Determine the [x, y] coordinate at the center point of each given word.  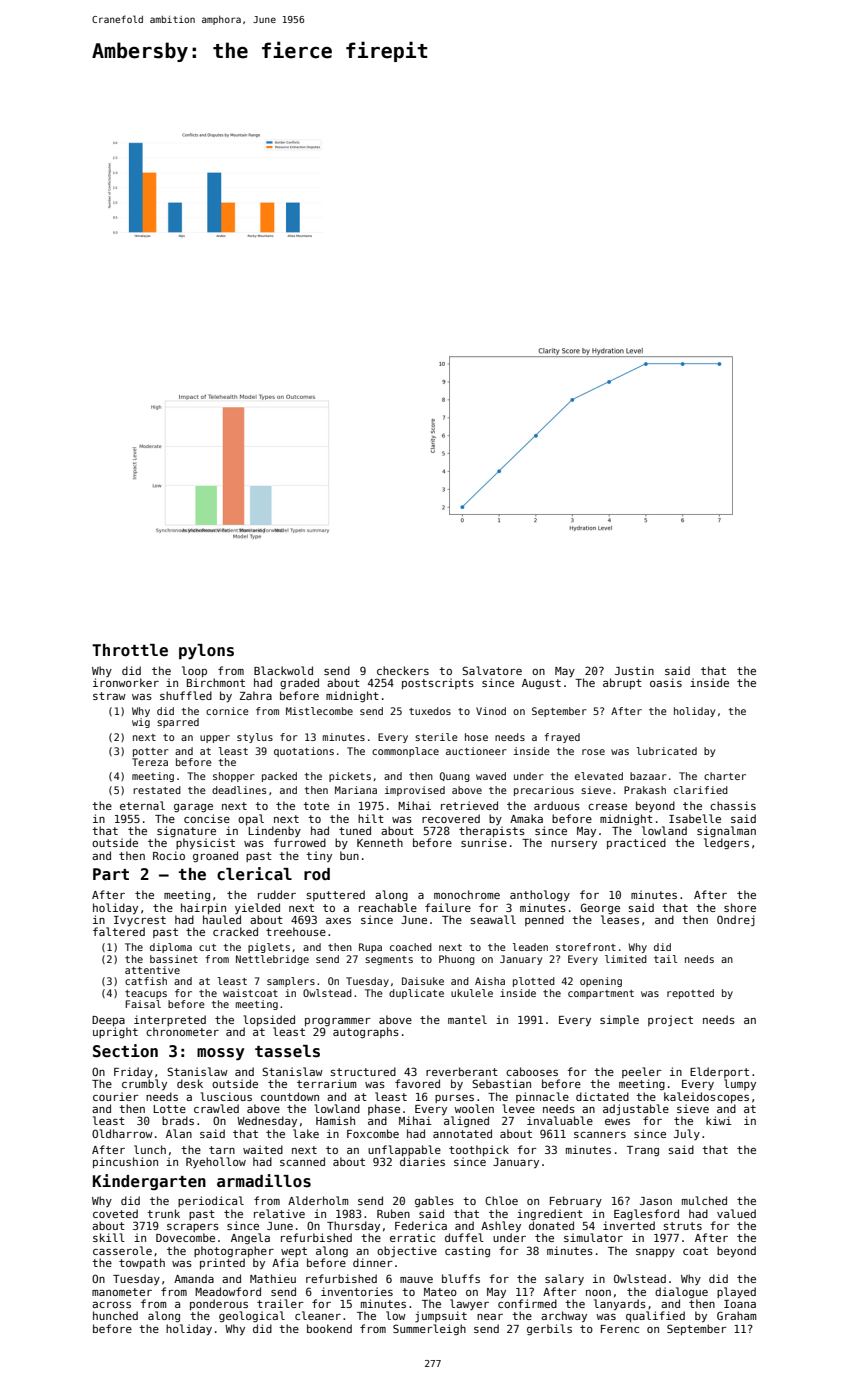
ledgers [726, 843]
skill [109, 1237]
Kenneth [380, 842]
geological [252, 1316]
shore [740, 907]
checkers [403, 670]
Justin [634, 670]
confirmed [527, 1303]
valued [736, 1213]
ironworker [126, 682]
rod [317, 874]
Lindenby [274, 831]
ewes [617, 1122]
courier [116, 1096]
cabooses [532, 1071]
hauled [222, 919]
